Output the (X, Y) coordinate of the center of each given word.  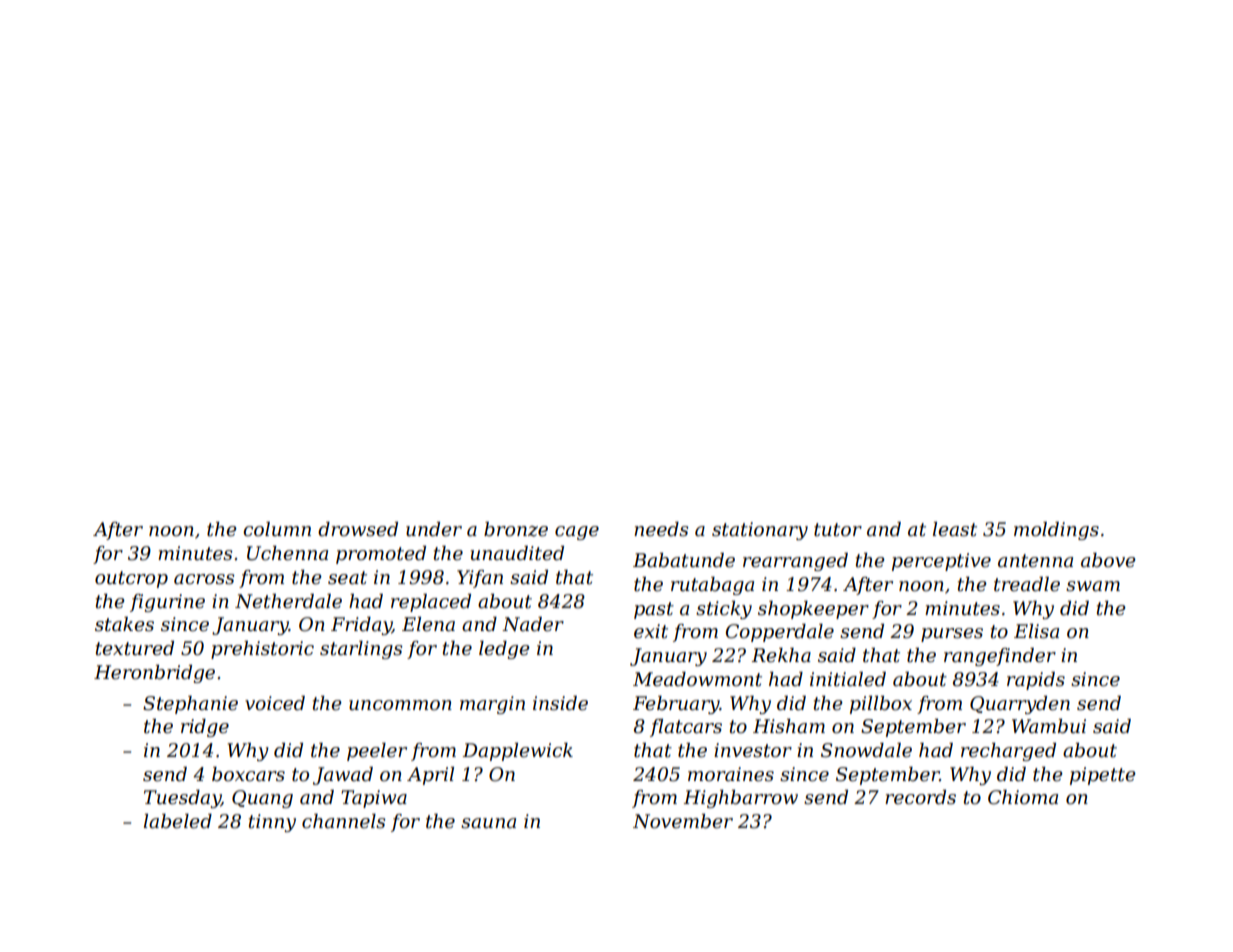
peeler (377, 752)
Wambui (1049, 726)
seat (347, 578)
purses (952, 635)
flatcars (686, 728)
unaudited (517, 553)
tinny (272, 823)
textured (135, 648)
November (683, 821)
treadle (1027, 584)
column (277, 529)
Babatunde (684, 560)
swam (1093, 586)
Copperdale (780, 633)
